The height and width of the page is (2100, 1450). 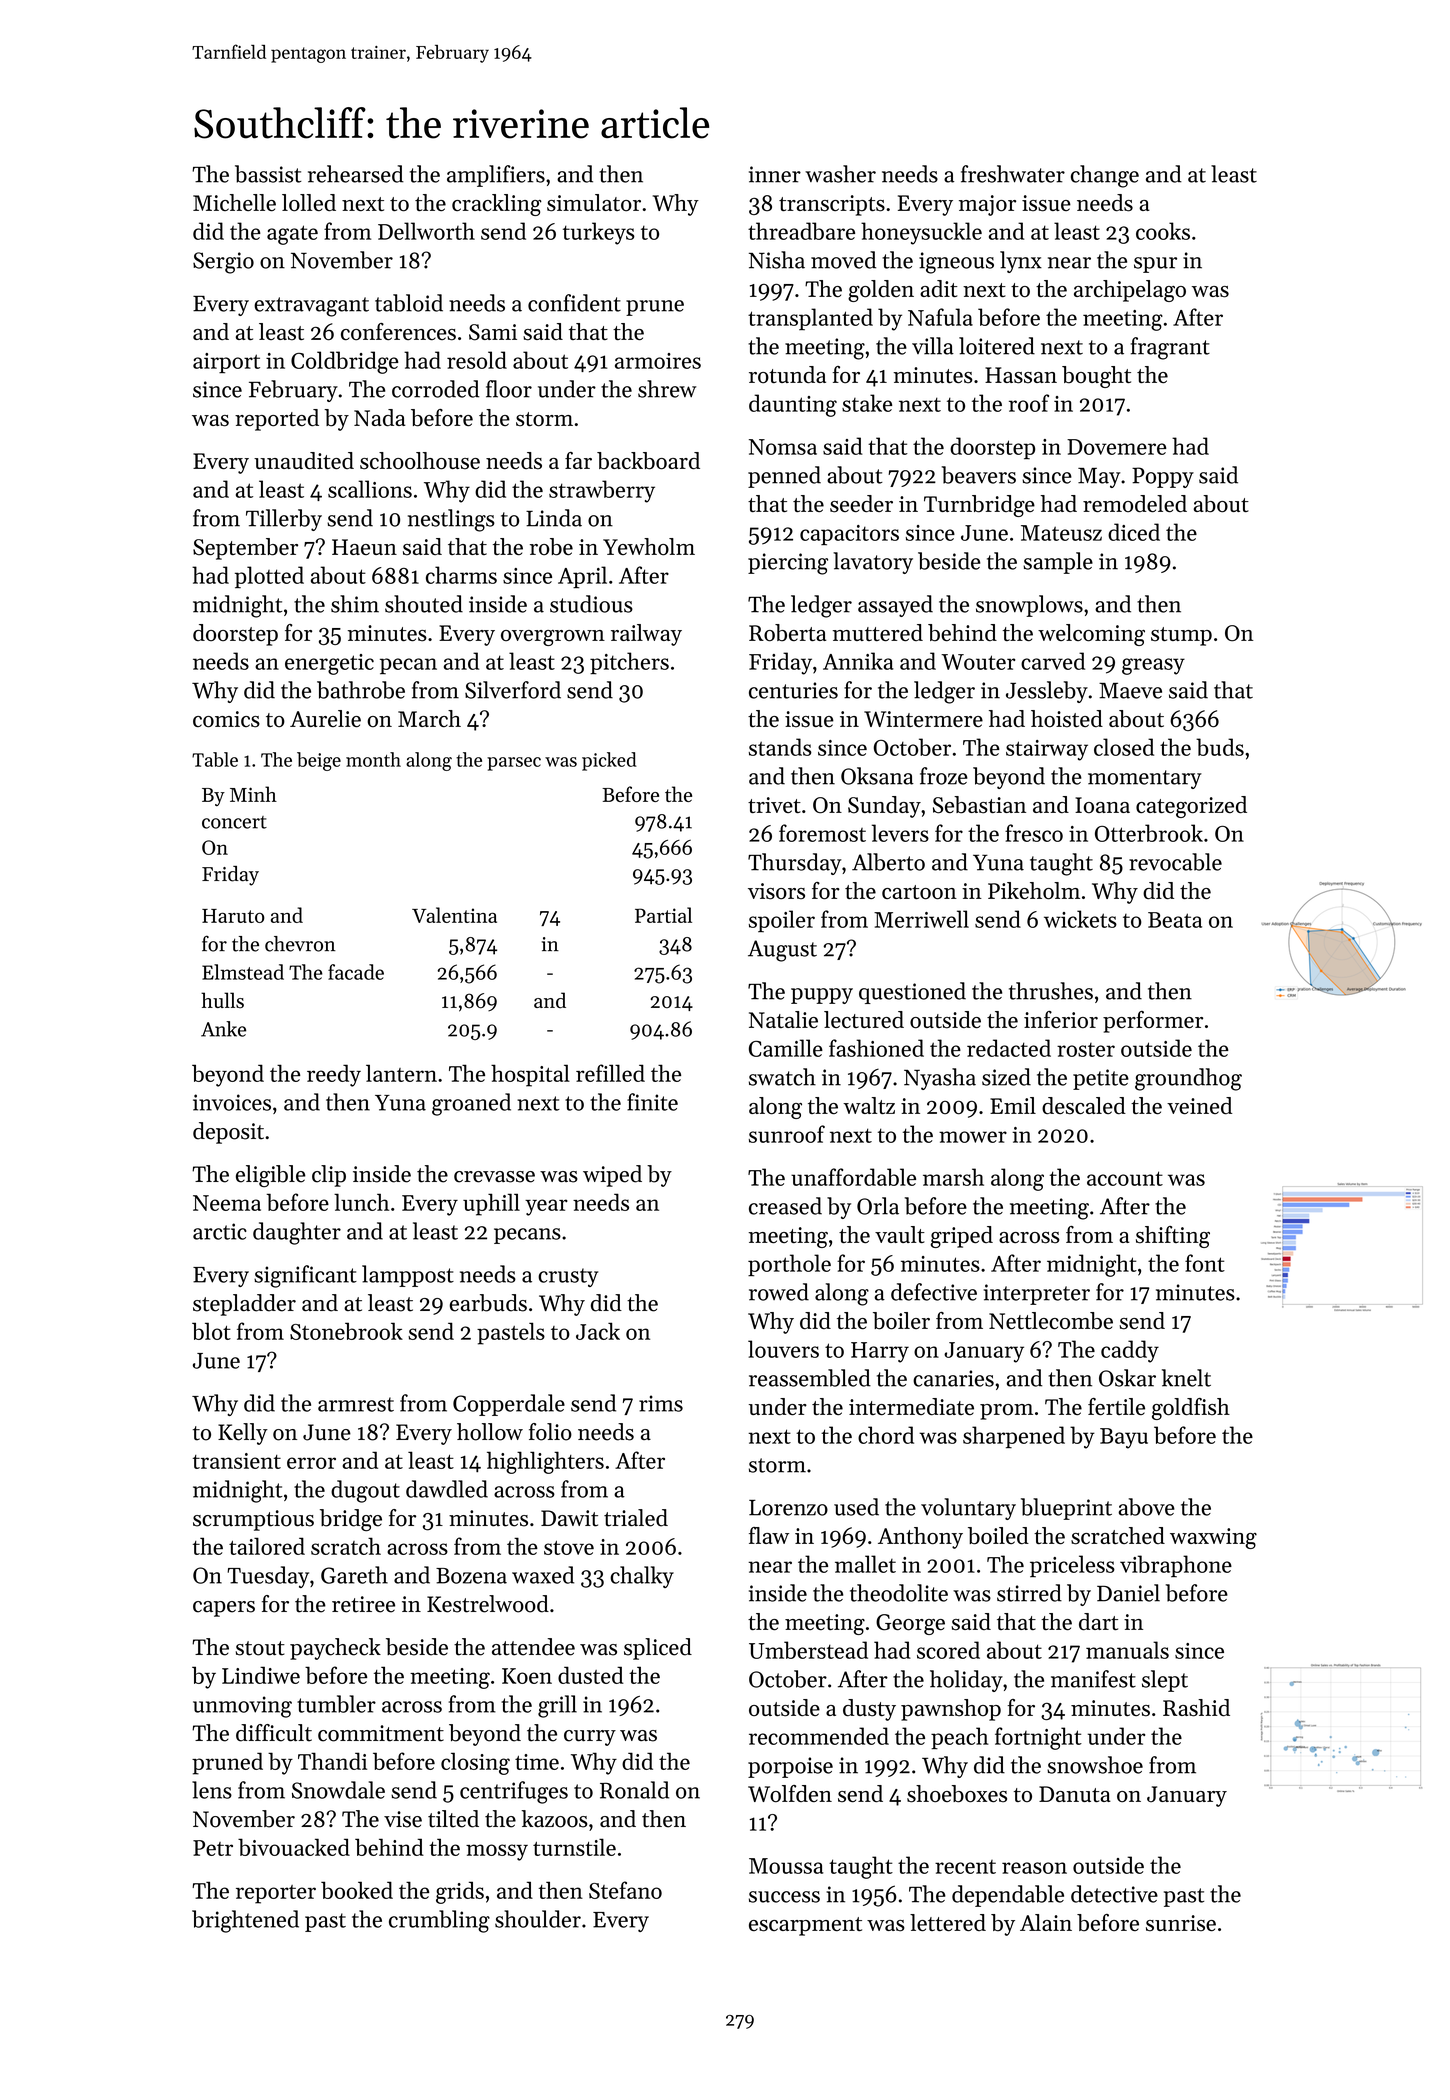 What do you see at coordinates (365, 1491) in the page?
I see `dugout` at bounding box center [365, 1491].
